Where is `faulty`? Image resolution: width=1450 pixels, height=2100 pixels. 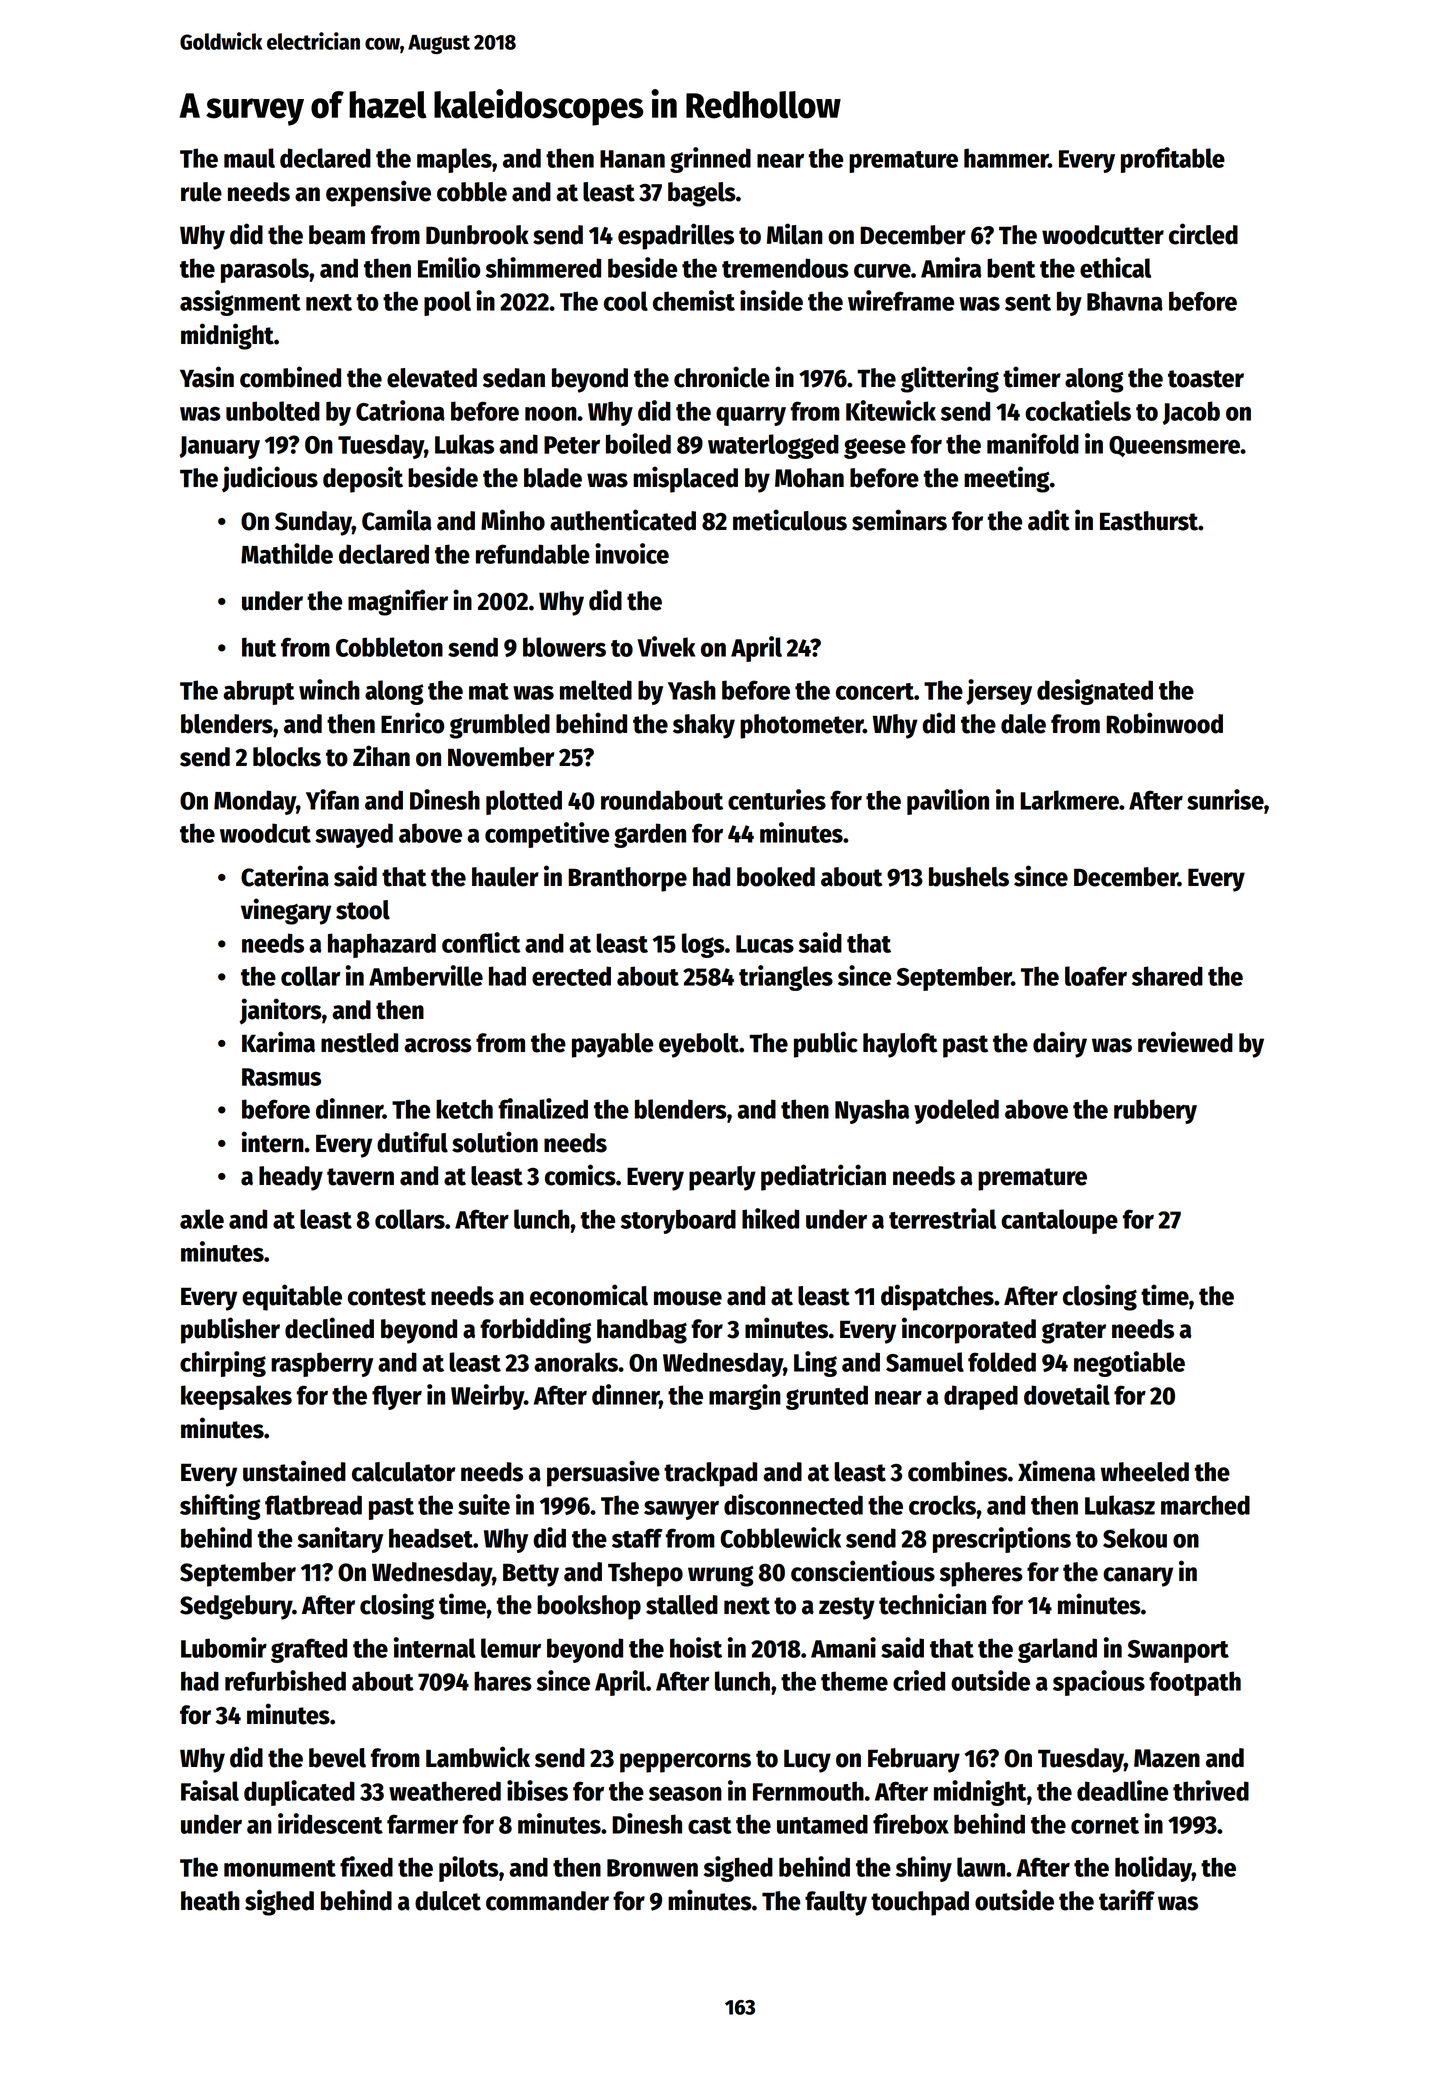 faulty is located at coordinates (836, 1903).
